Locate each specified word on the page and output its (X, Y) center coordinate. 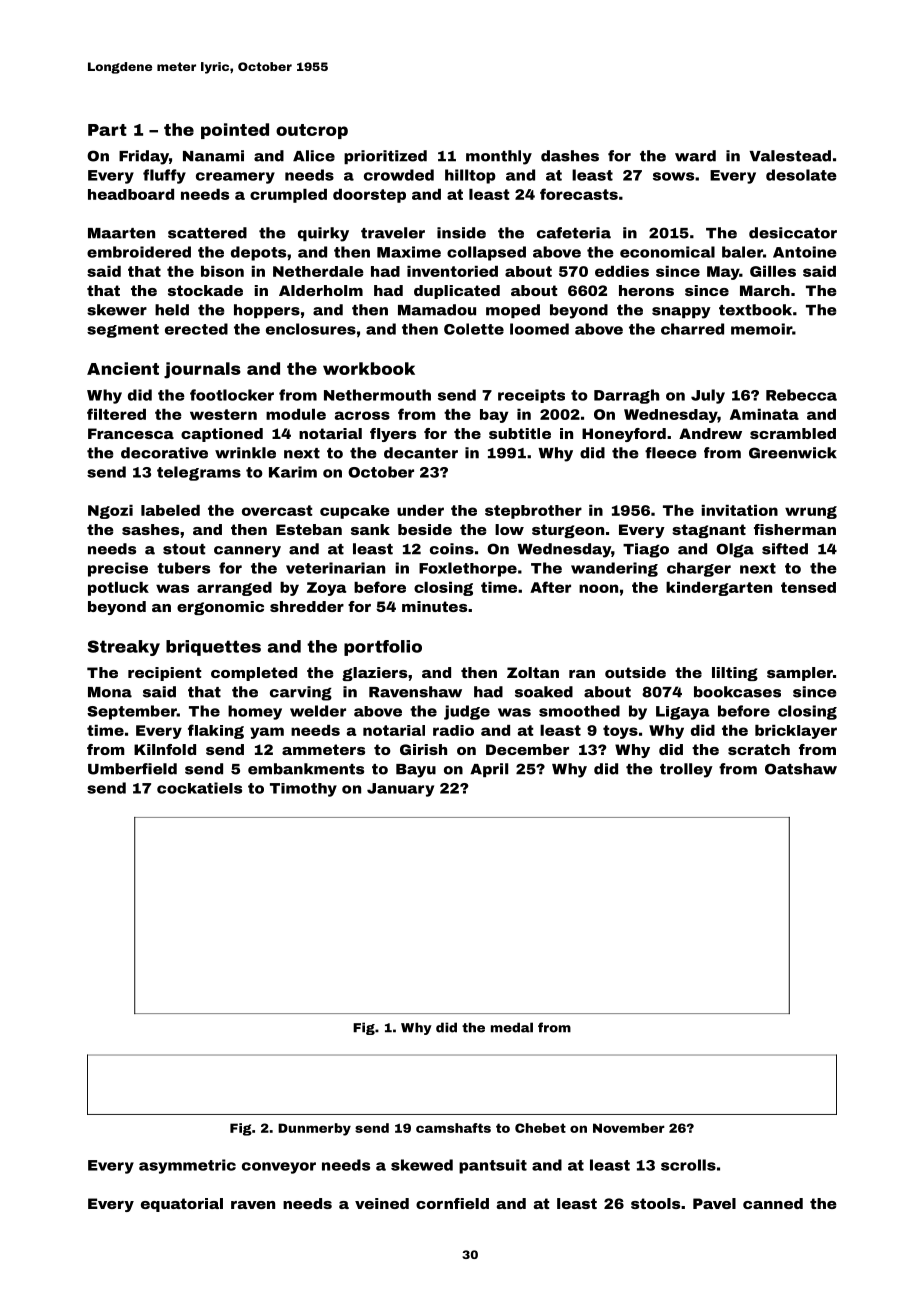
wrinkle (245, 453)
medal (512, 1027)
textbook (755, 310)
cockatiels (199, 788)
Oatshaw (801, 769)
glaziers (374, 674)
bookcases (737, 692)
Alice (314, 156)
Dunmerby (314, 1129)
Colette (474, 329)
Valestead (790, 156)
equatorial (182, 1205)
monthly (499, 157)
